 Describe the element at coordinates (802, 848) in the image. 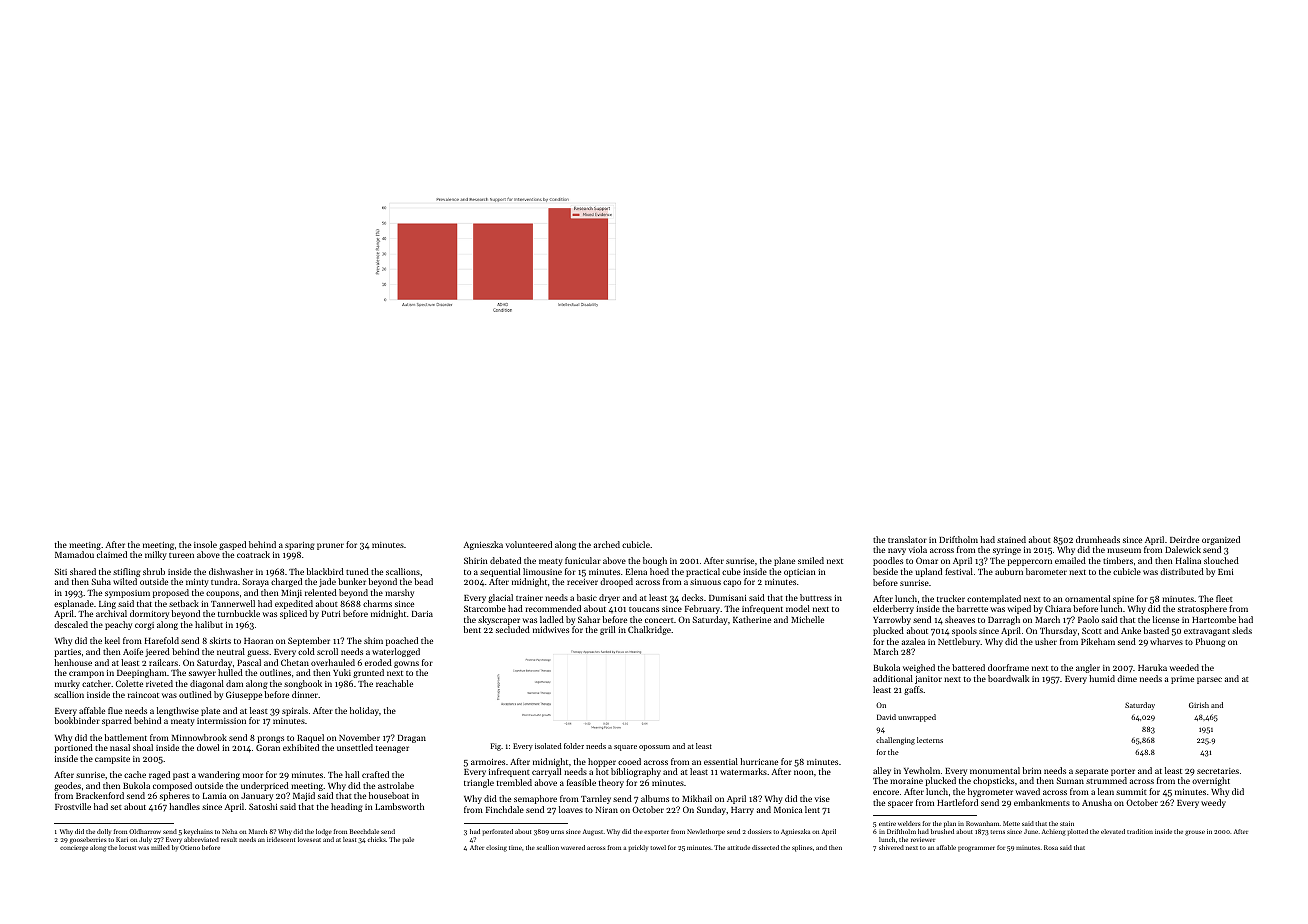

I see `splines` at that location.
